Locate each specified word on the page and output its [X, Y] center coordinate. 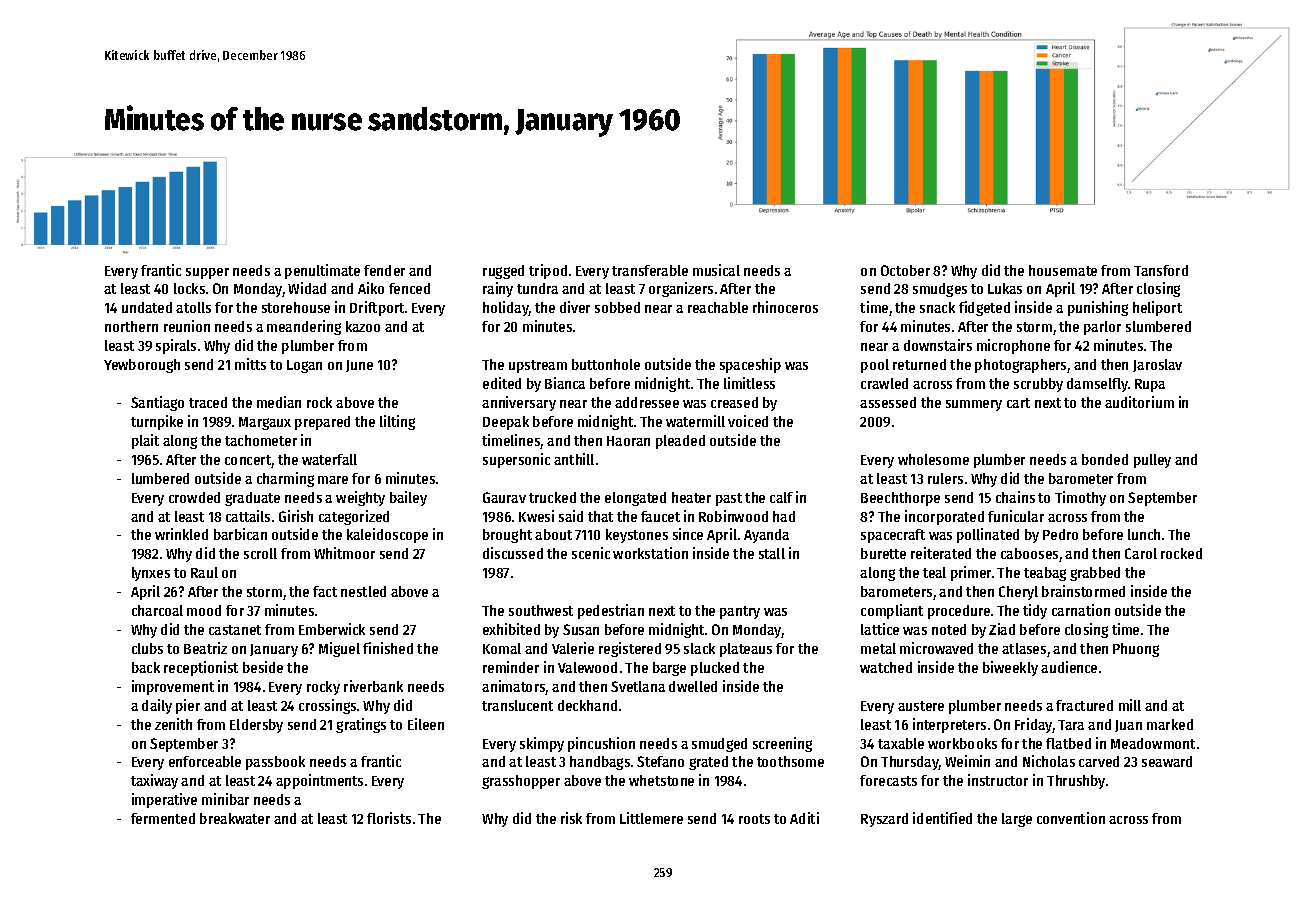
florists [389, 818]
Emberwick [332, 629]
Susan [581, 629]
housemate [1063, 270]
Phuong [1136, 650]
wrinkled [181, 534]
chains [1015, 497]
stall [772, 553]
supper [207, 273]
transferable [650, 270]
